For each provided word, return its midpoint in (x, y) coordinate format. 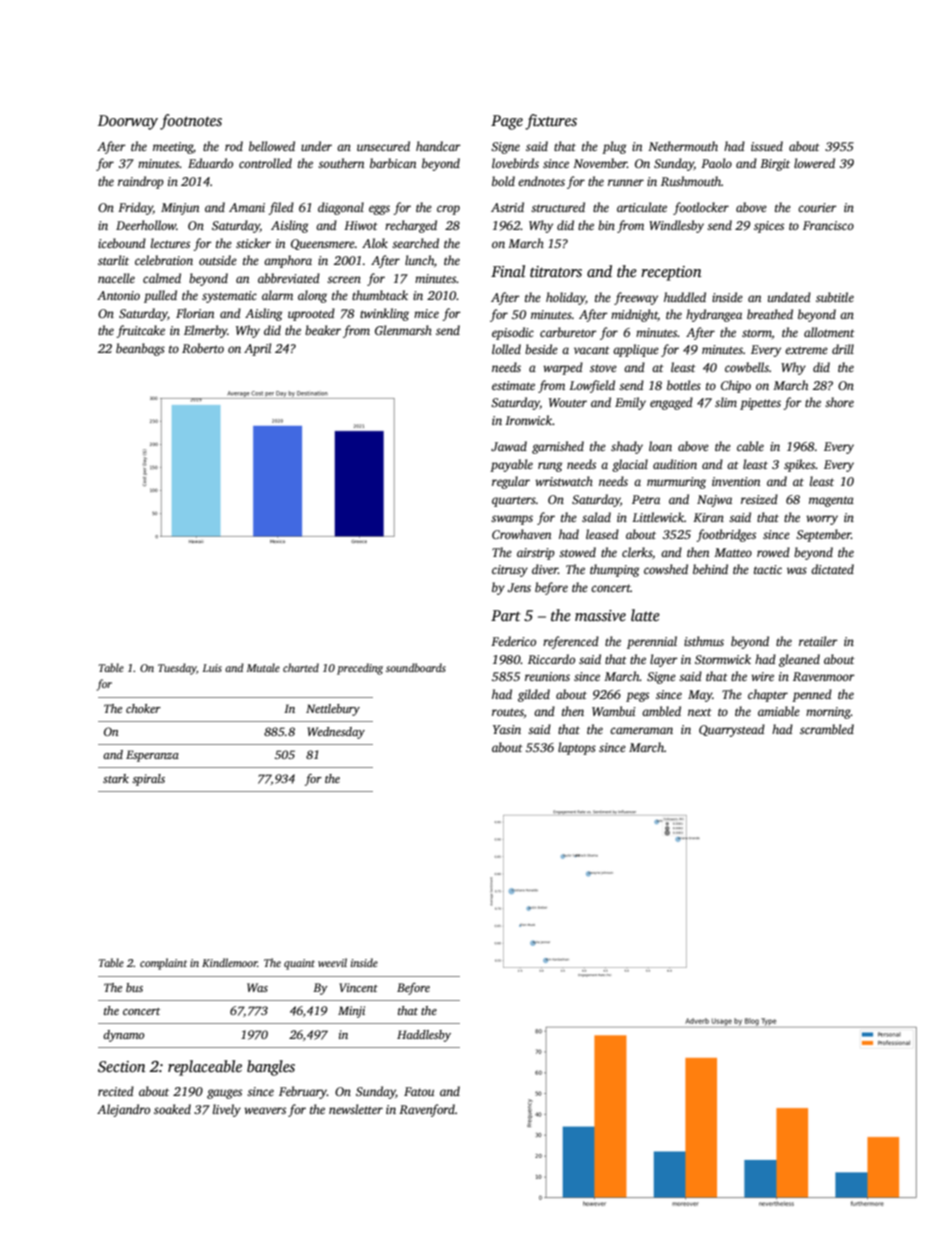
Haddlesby (424, 1036)
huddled (685, 297)
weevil (332, 962)
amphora (288, 261)
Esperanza (152, 756)
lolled (506, 349)
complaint (163, 964)
